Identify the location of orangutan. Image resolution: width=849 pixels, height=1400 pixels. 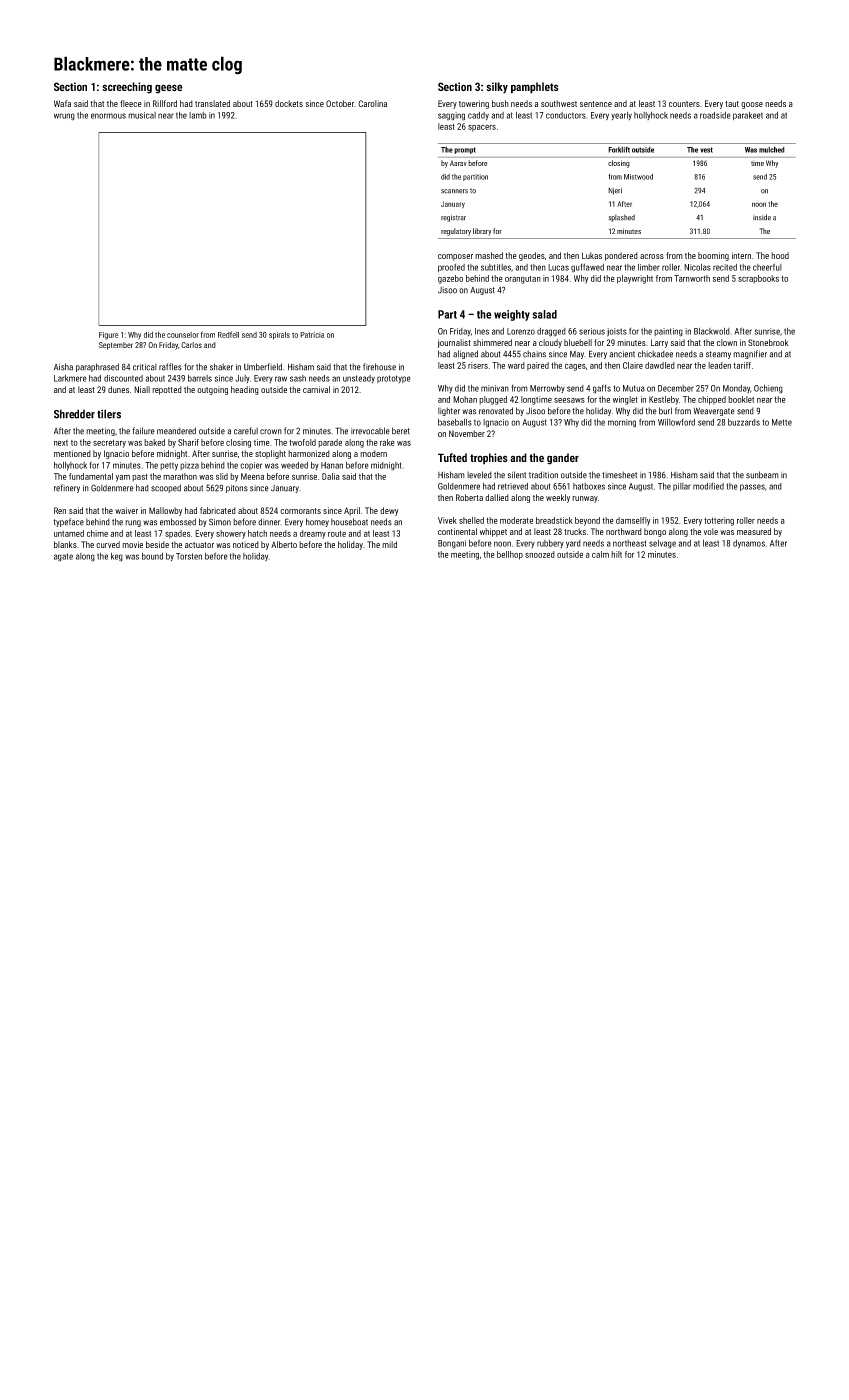
(523, 280).
